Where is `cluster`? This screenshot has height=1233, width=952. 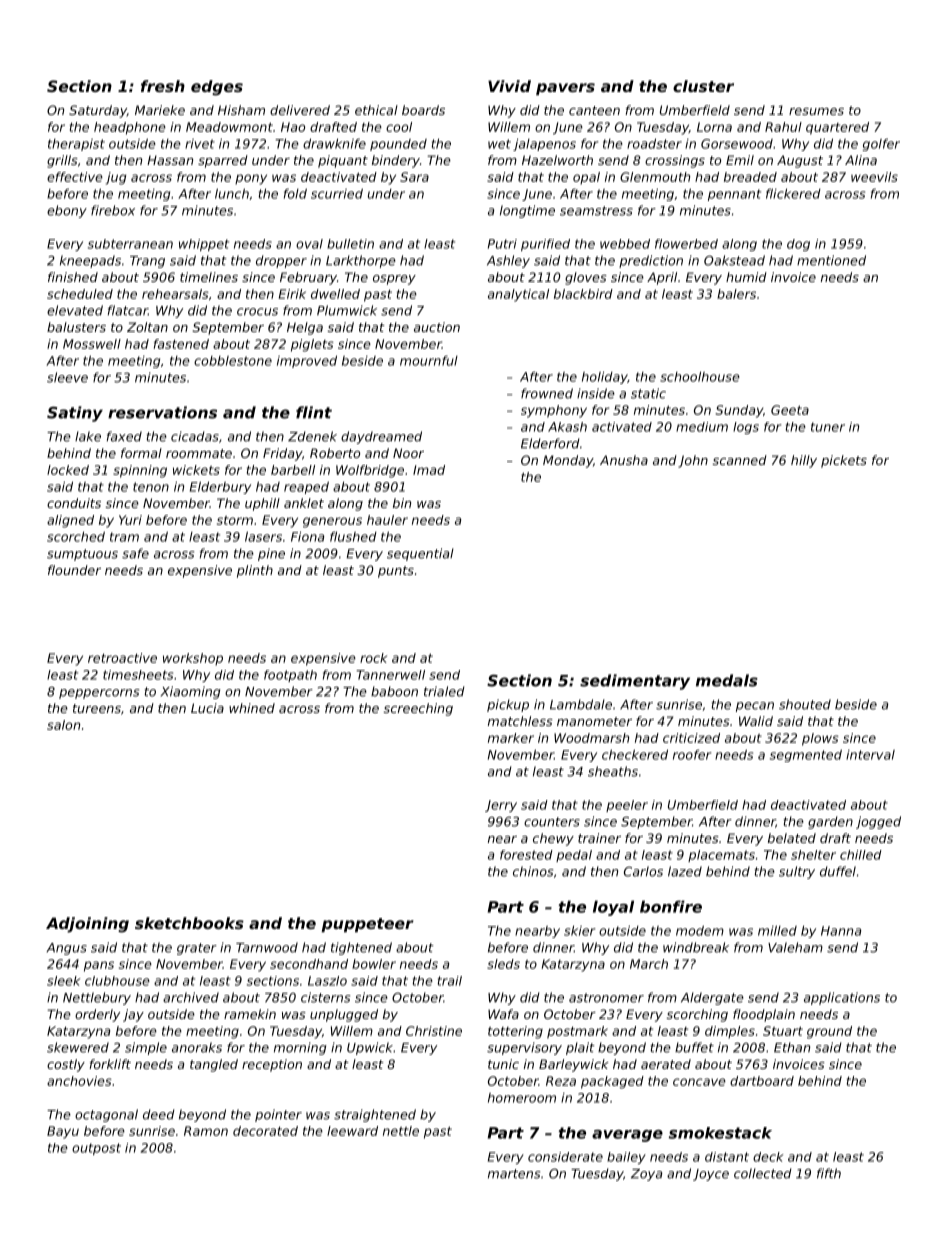
cluster is located at coordinates (703, 86).
